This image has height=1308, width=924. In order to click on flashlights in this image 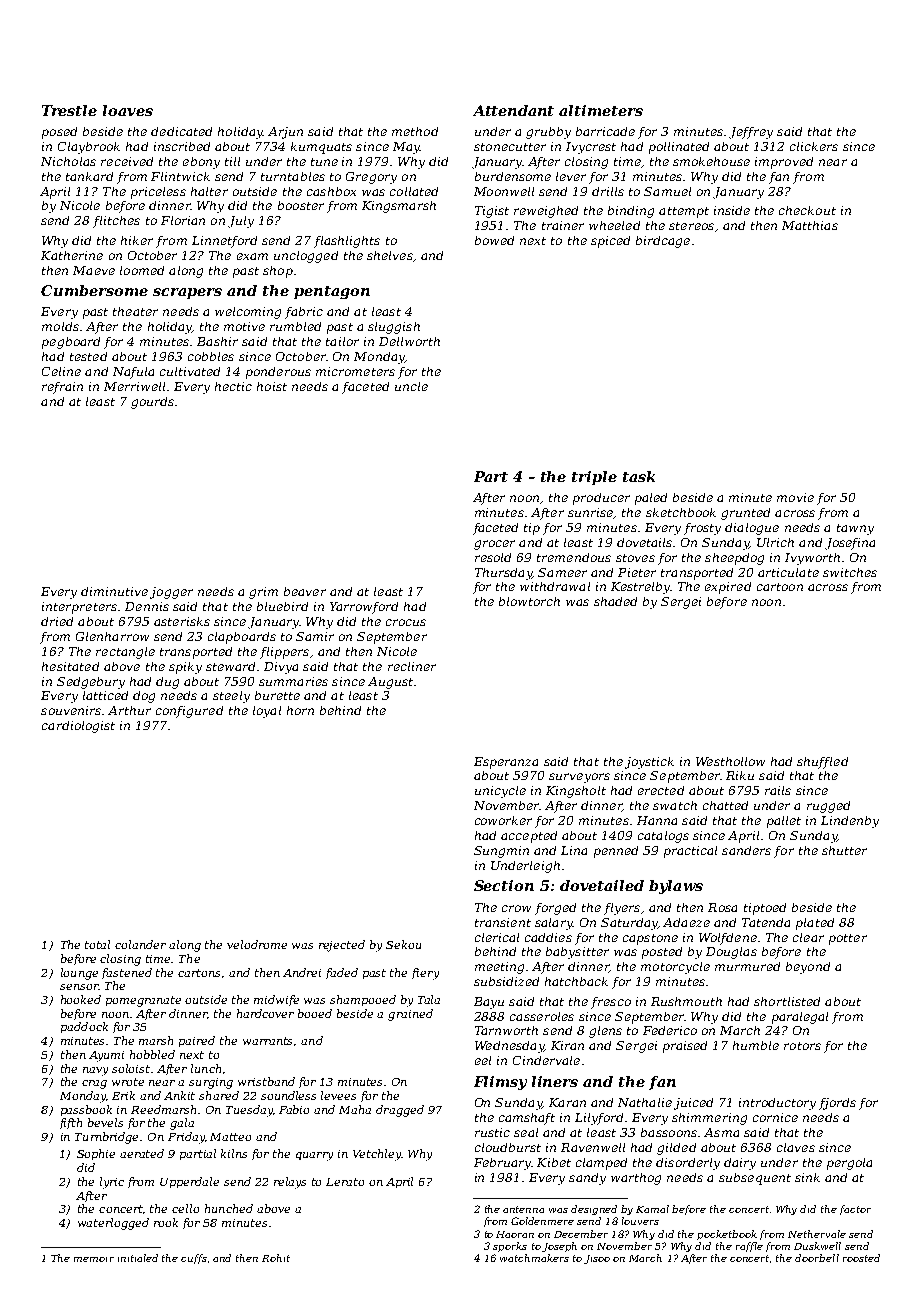, I will do `click(347, 242)`.
